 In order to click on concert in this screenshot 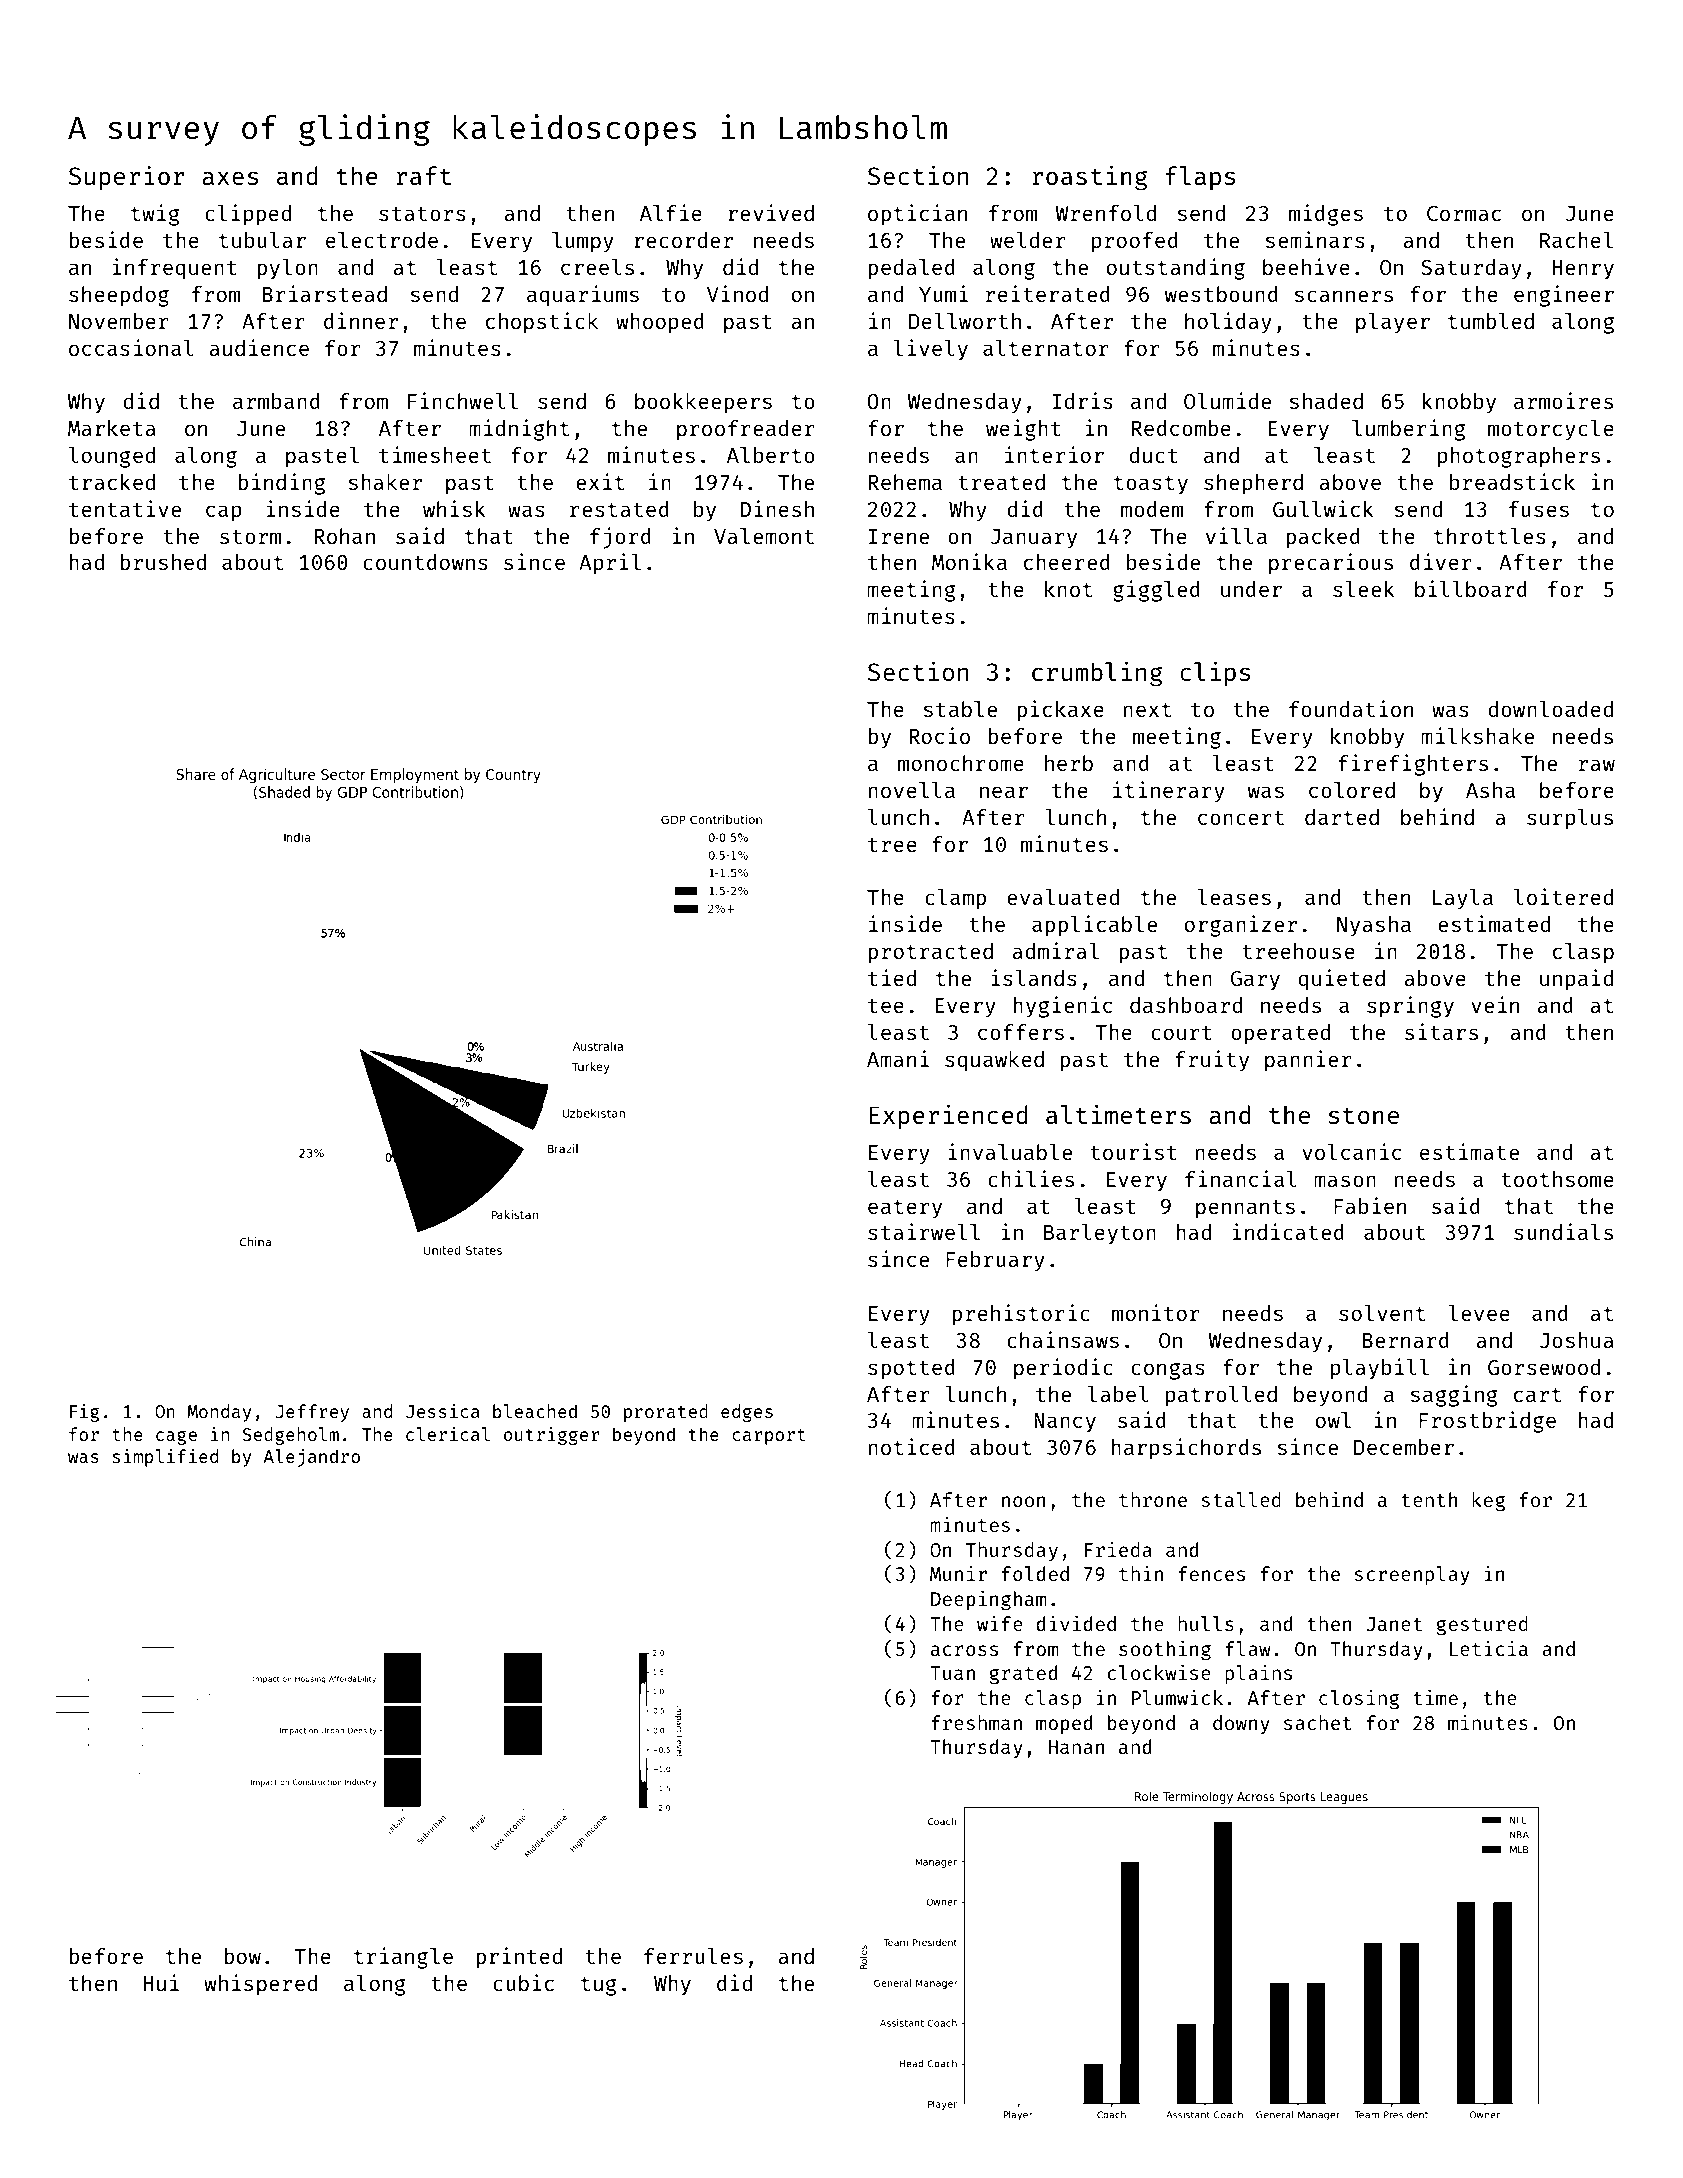, I will do `click(1241, 818)`.
